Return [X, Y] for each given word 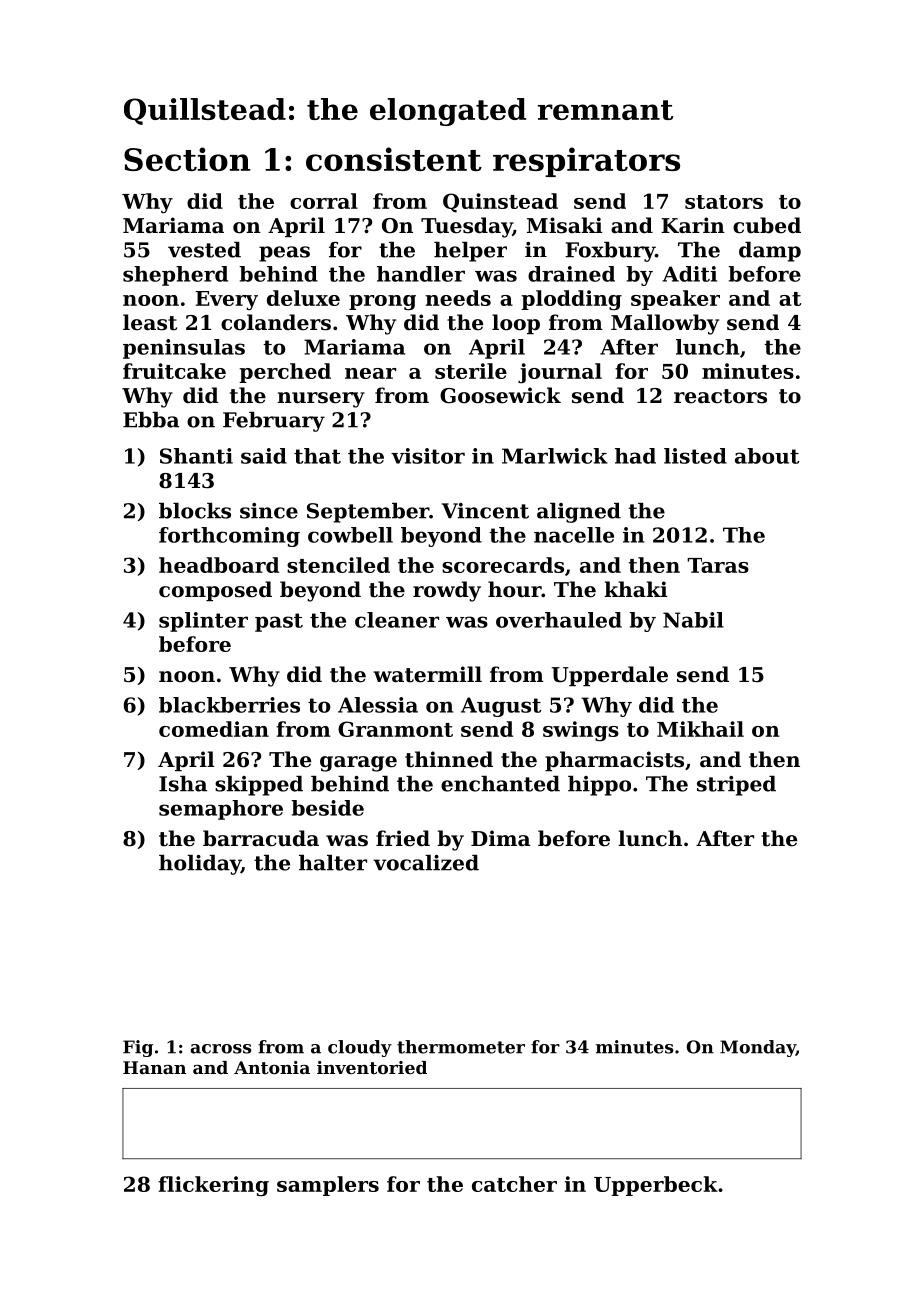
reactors [720, 396]
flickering [213, 1186]
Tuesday [467, 227]
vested [204, 250]
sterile [471, 371]
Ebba [151, 420]
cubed [767, 225]
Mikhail [700, 729]
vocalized [426, 863]
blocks [195, 511]
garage [358, 764]
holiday [200, 865]
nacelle [574, 535]
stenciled [338, 565]
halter [333, 863]
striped [736, 786]
